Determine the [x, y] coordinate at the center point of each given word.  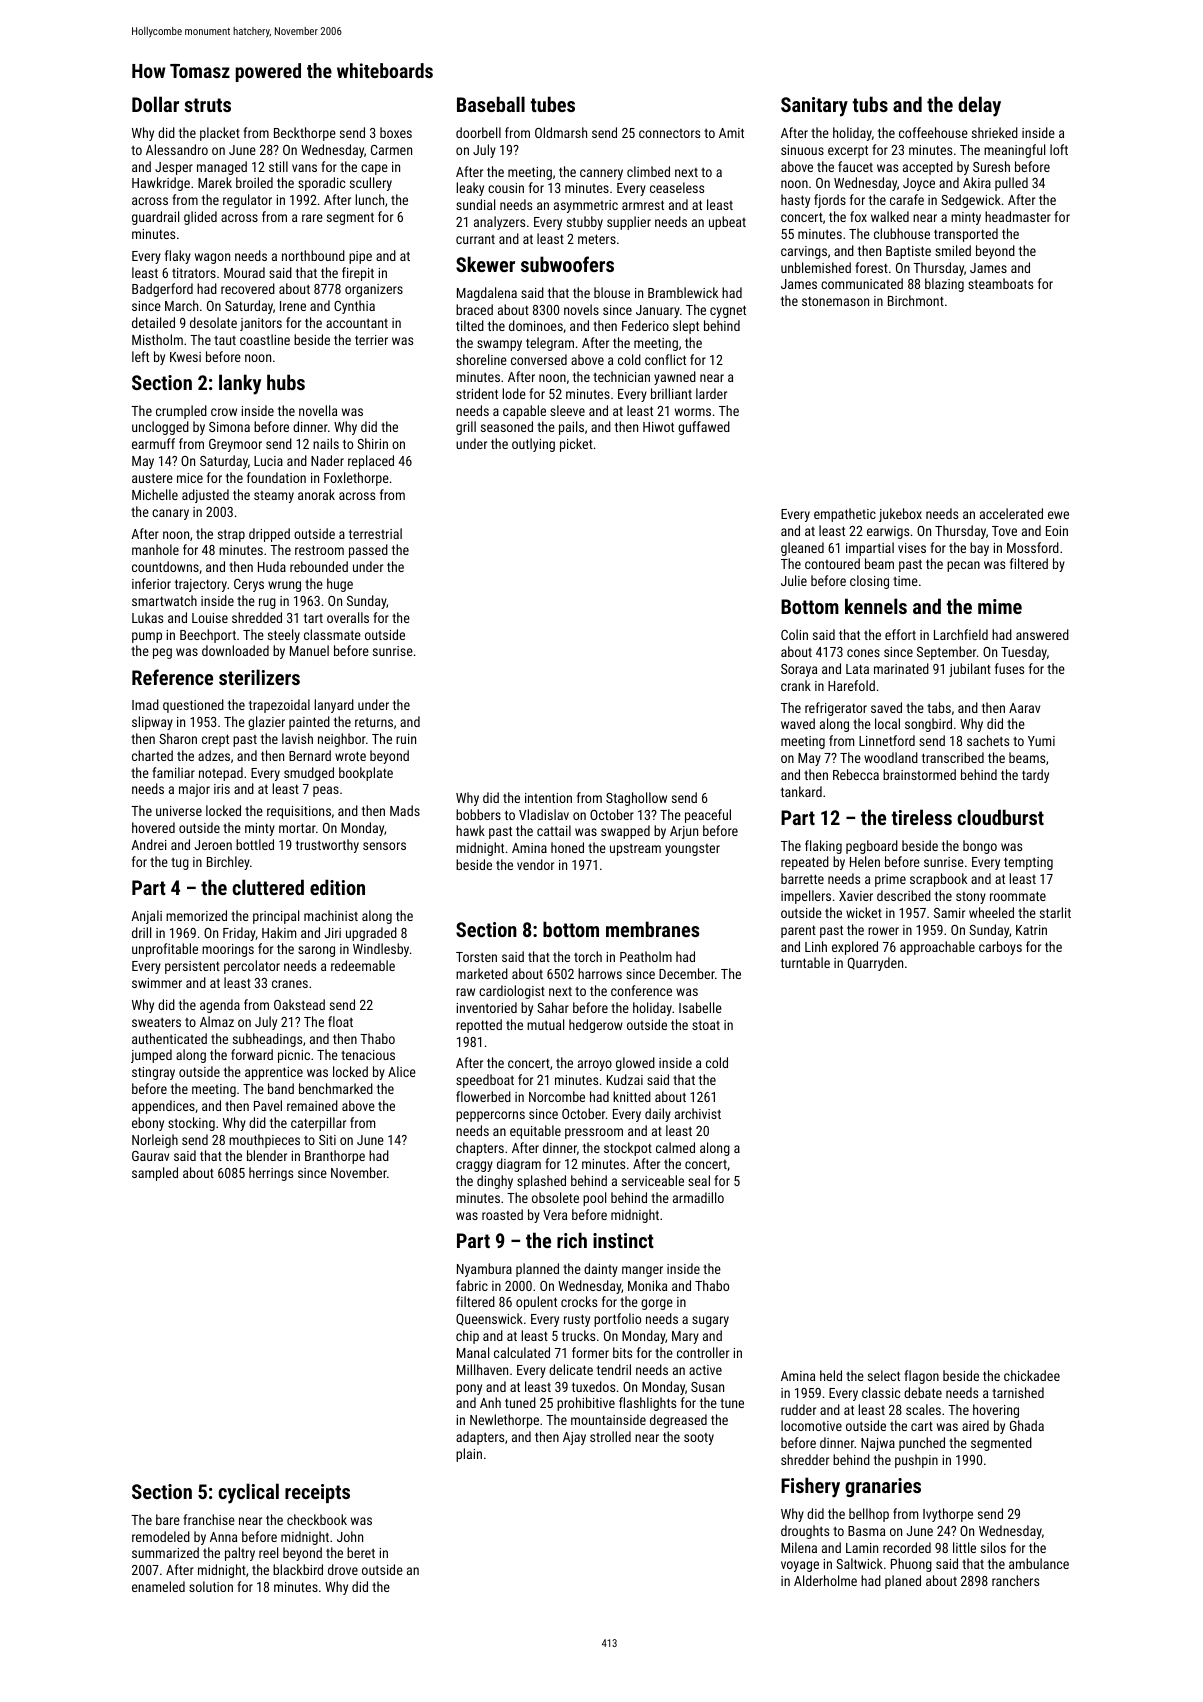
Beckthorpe [305, 134]
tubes [552, 104]
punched [922, 1444]
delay [979, 106]
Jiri [332, 933]
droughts [805, 1532]
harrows [600, 973]
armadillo [698, 1197]
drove [343, 1569]
